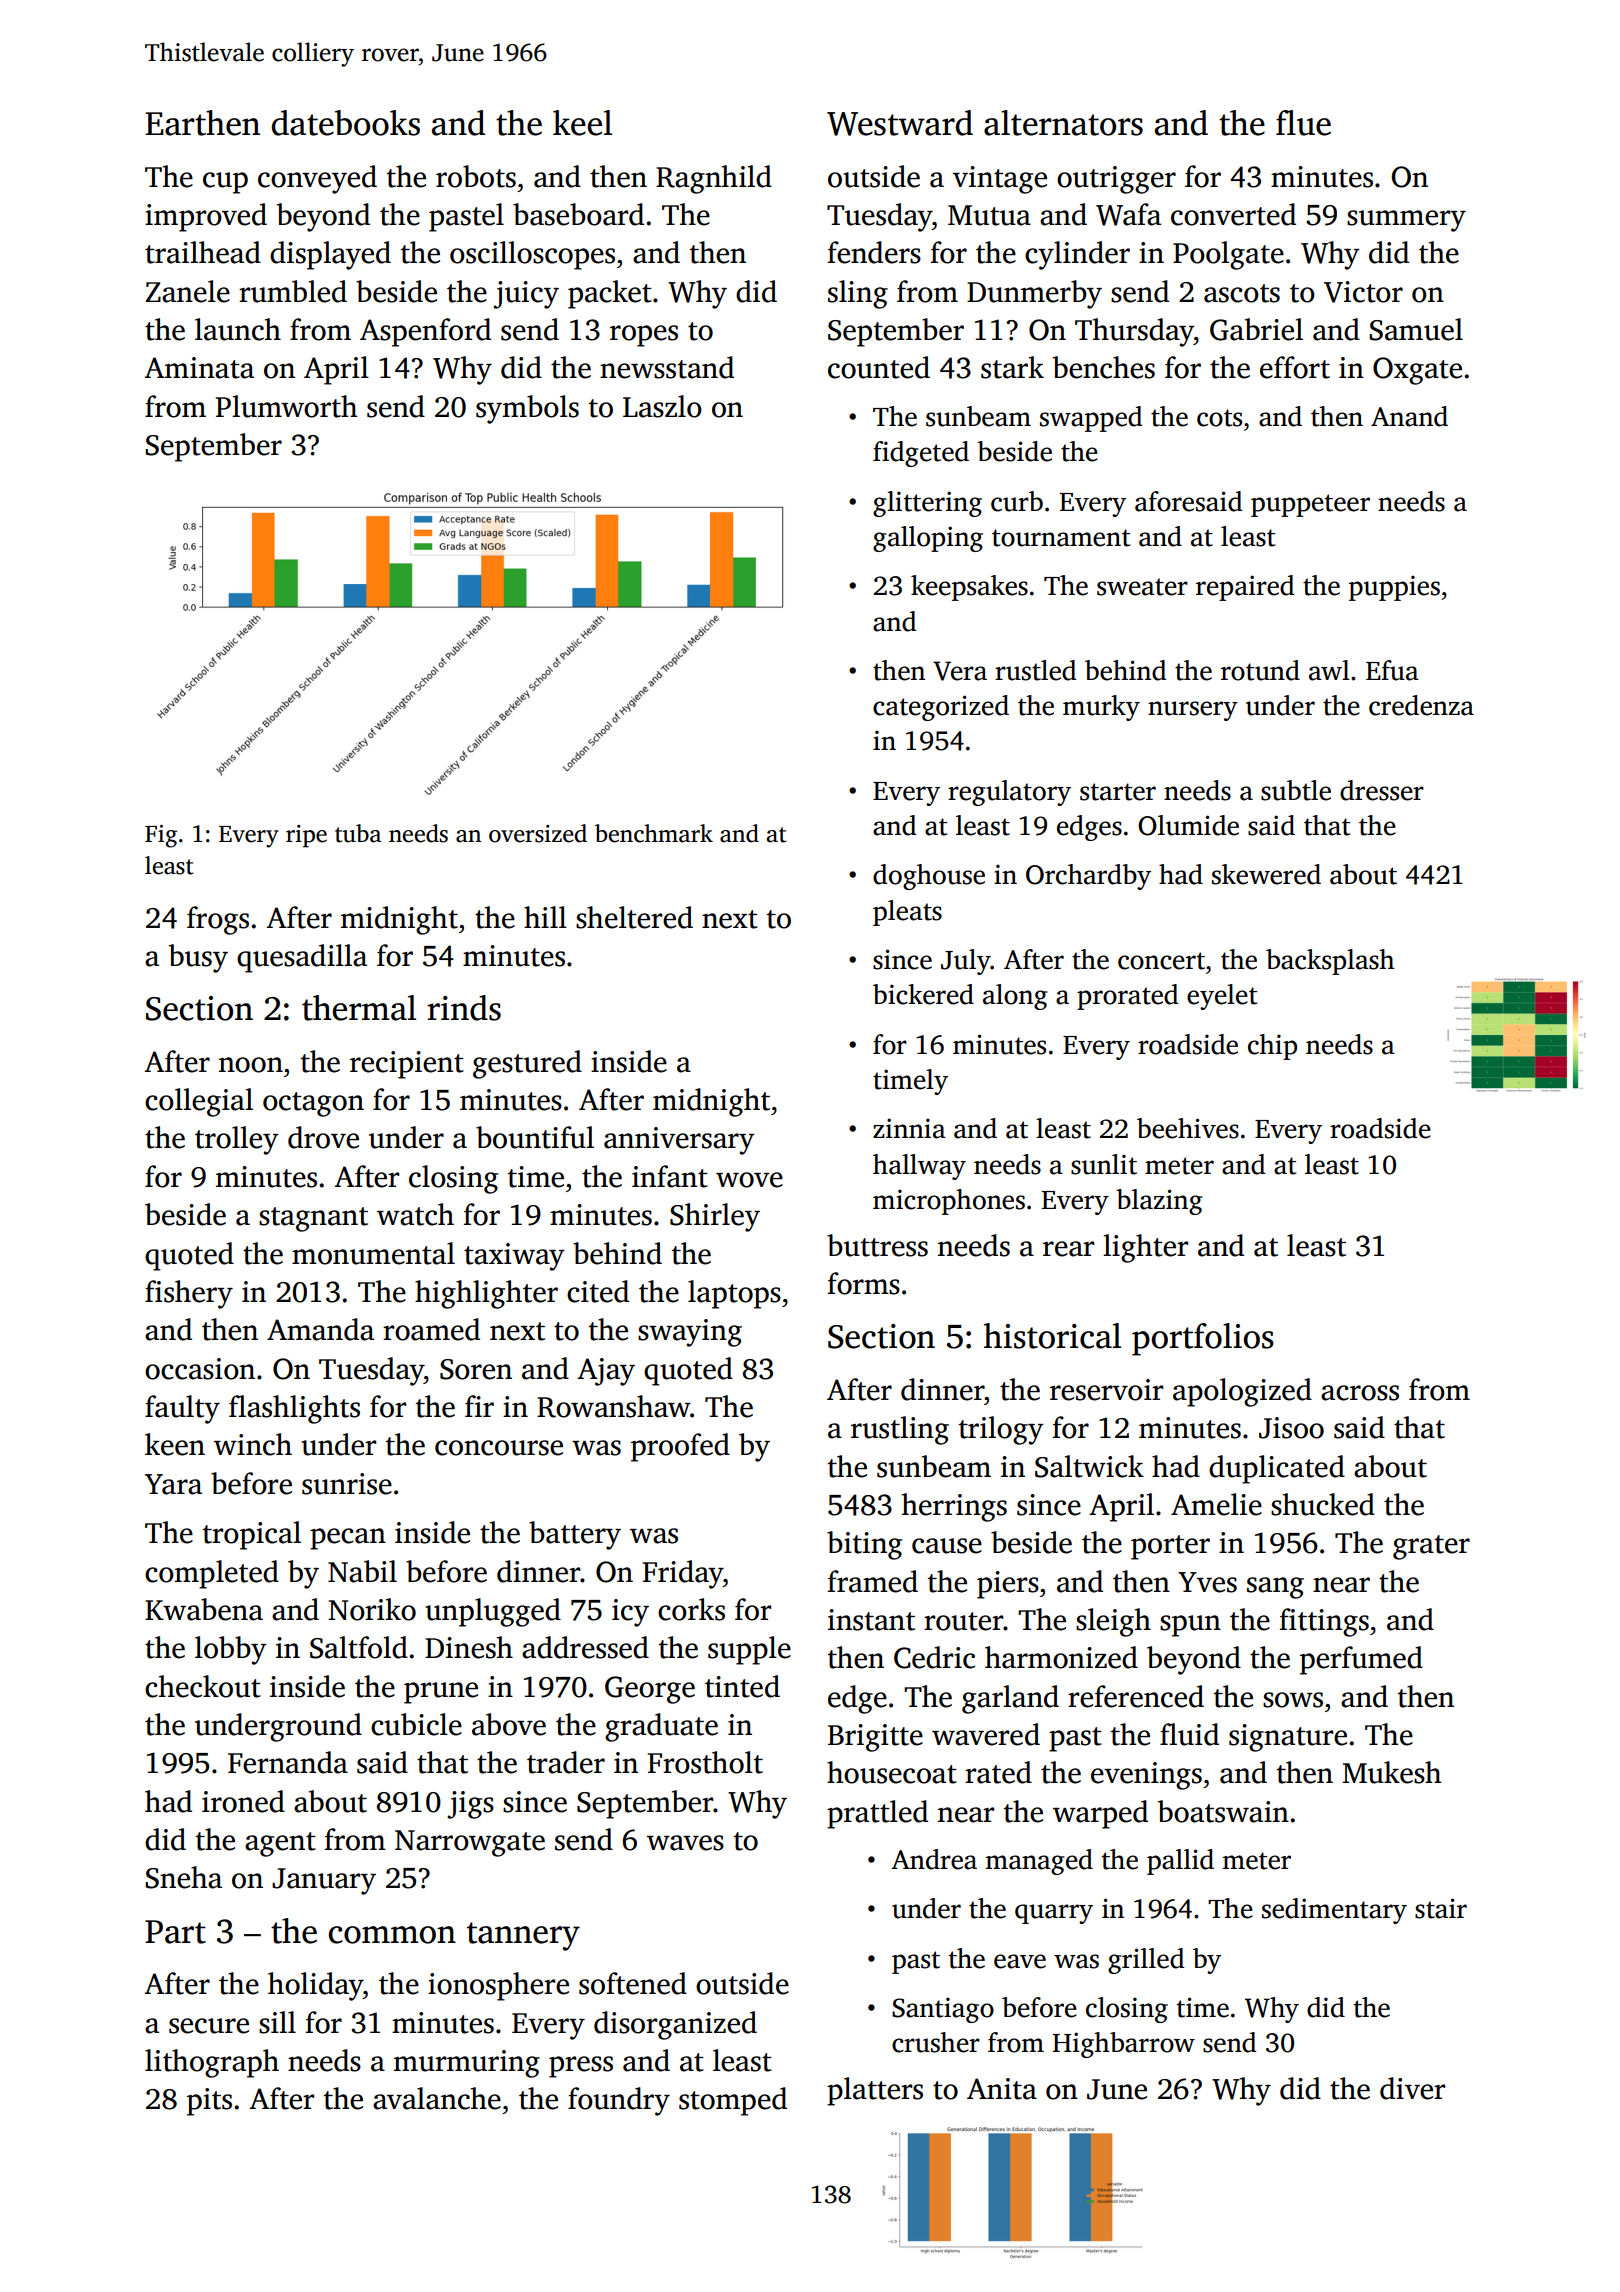 This screenshot has width=1620, height=2292. Describe the element at coordinates (437, 2098) in the screenshot. I see `avalanche` at that location.
